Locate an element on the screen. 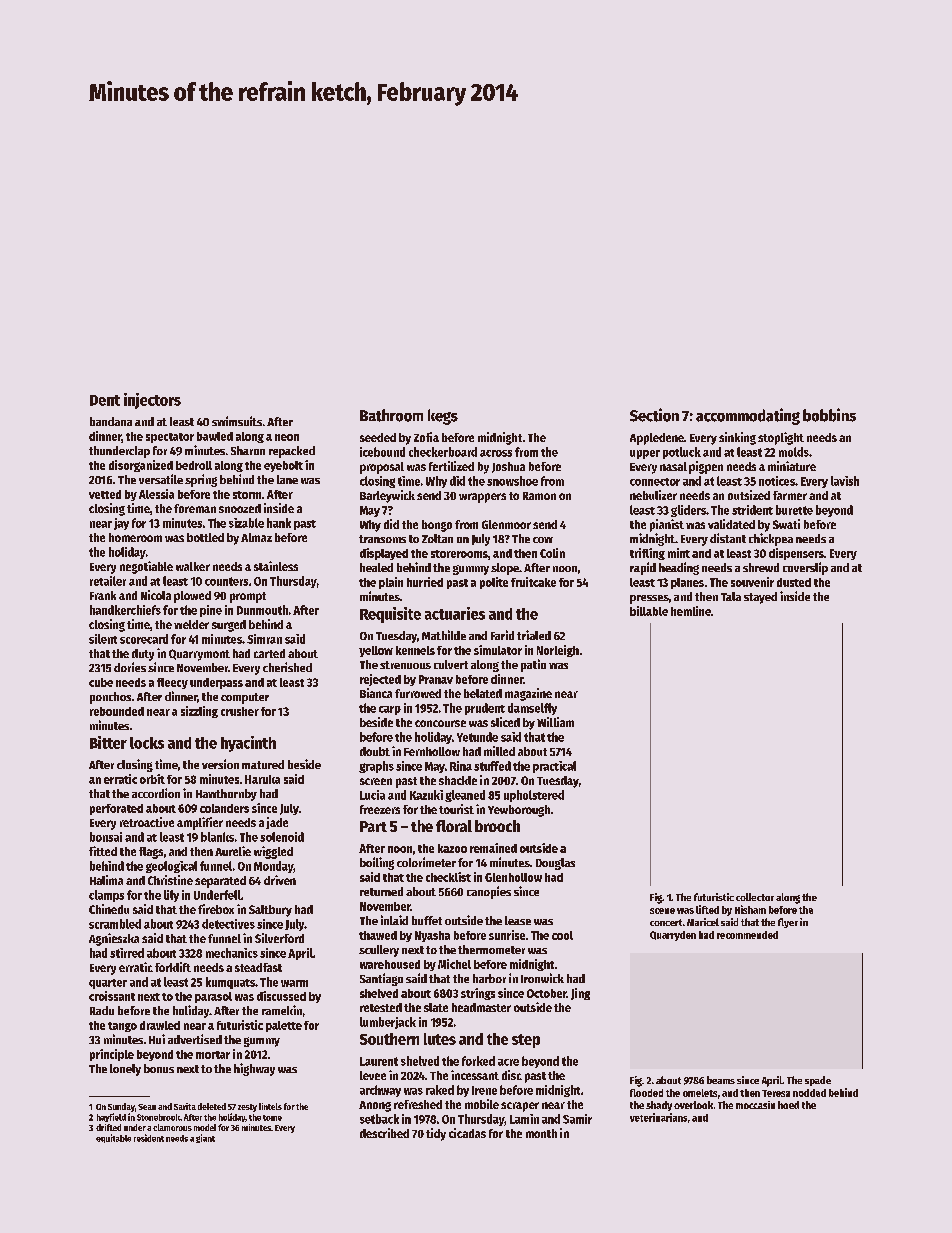 Image resolution: width=952 pixels, height=1233 pixels. negotiable is located at coordinates (146, 567).
